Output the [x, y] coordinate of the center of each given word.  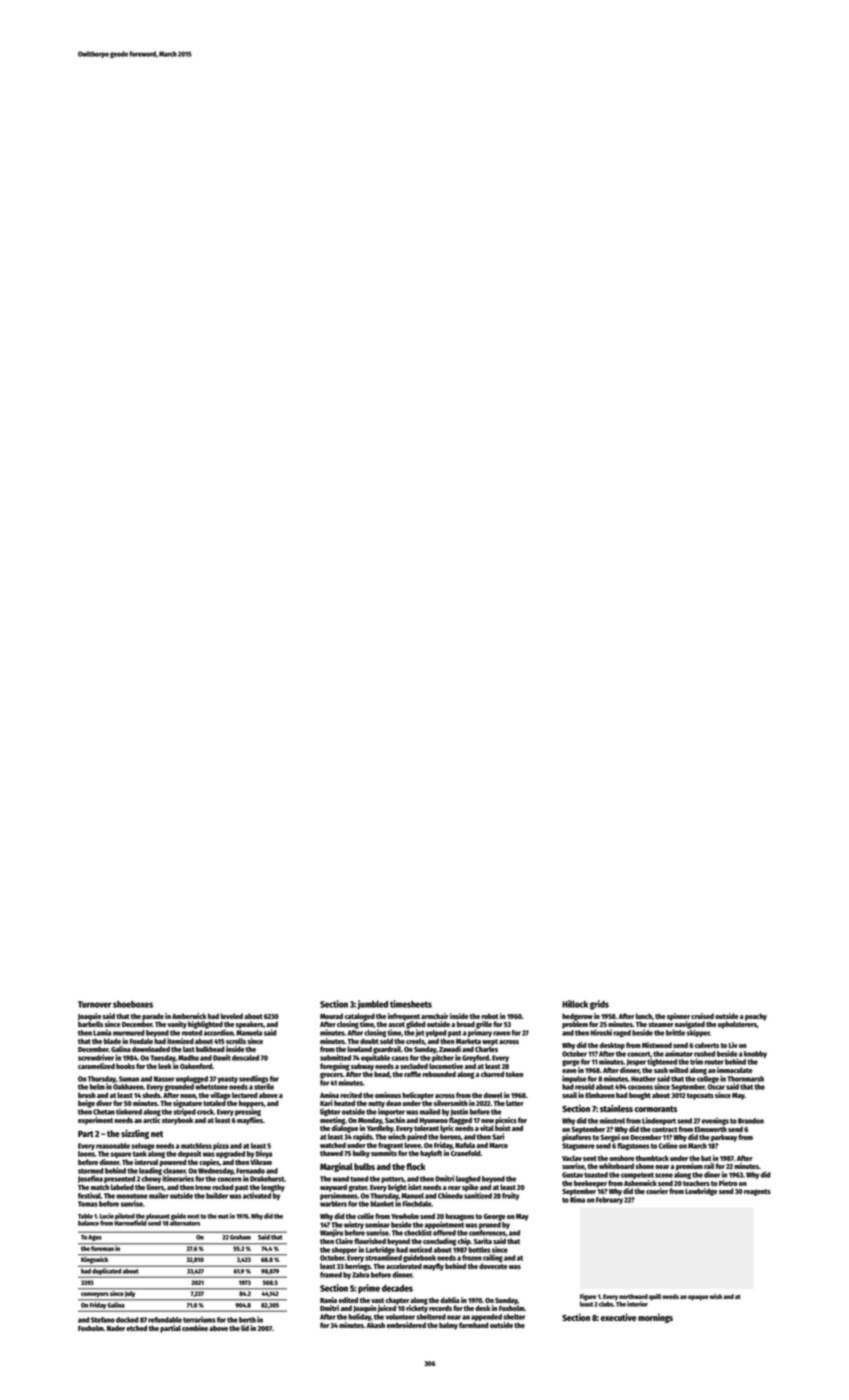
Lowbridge [701, 1192]
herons [450, 1137]
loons [86, 1154]
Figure [588, 1297]
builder [217, 1195]
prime [369, 1289]
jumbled [372, 1005]
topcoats [700, 1096]
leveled [232, 1016]
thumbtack [652, 1158]
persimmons [339, 1196]
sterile [264, 1086]
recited [351, 1095]
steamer [661, 1024]
